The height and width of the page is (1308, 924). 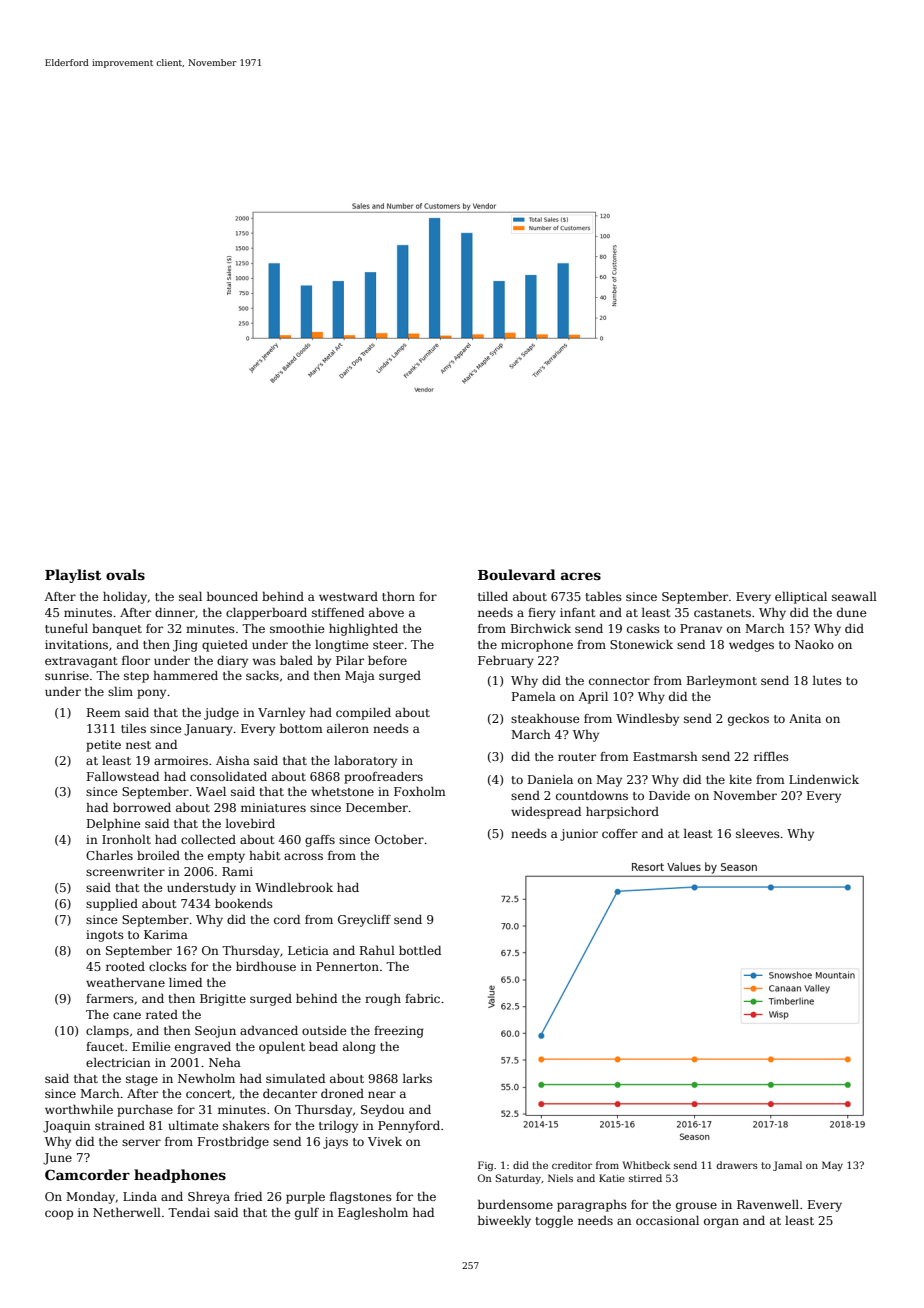 What do you see at coordinates (350, 660) in the page?
I see `Pilar` at bounding box center [350, 660].
